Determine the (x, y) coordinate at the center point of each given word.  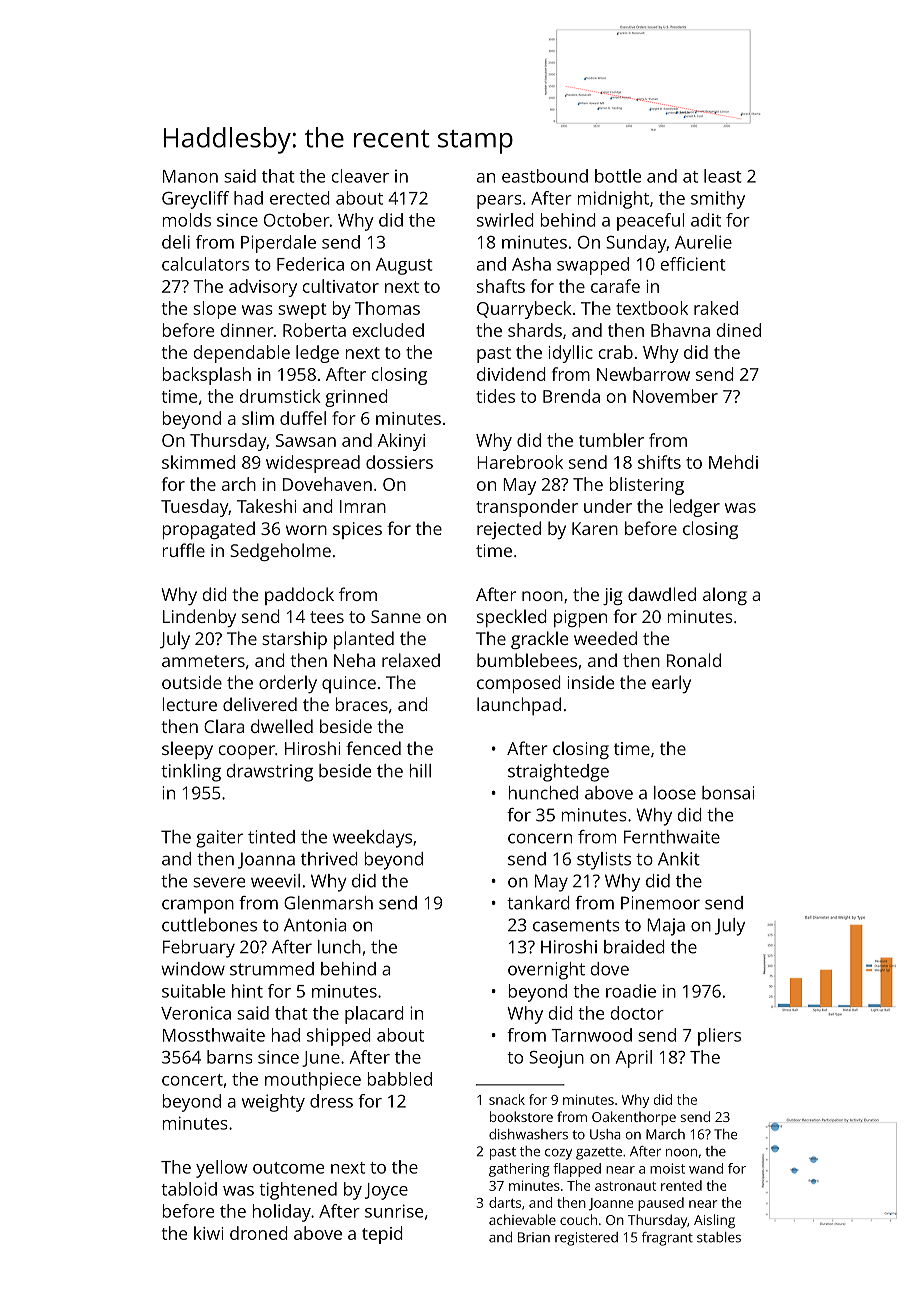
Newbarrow (643, 374)
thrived (329, 859)
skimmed (198, 462)
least (723, 176)
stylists (604, 861)
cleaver (360, 176)
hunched (543, 793)
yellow (222, 1169)
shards (535, 330)
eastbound (545, 176)
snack (507, 1099)
